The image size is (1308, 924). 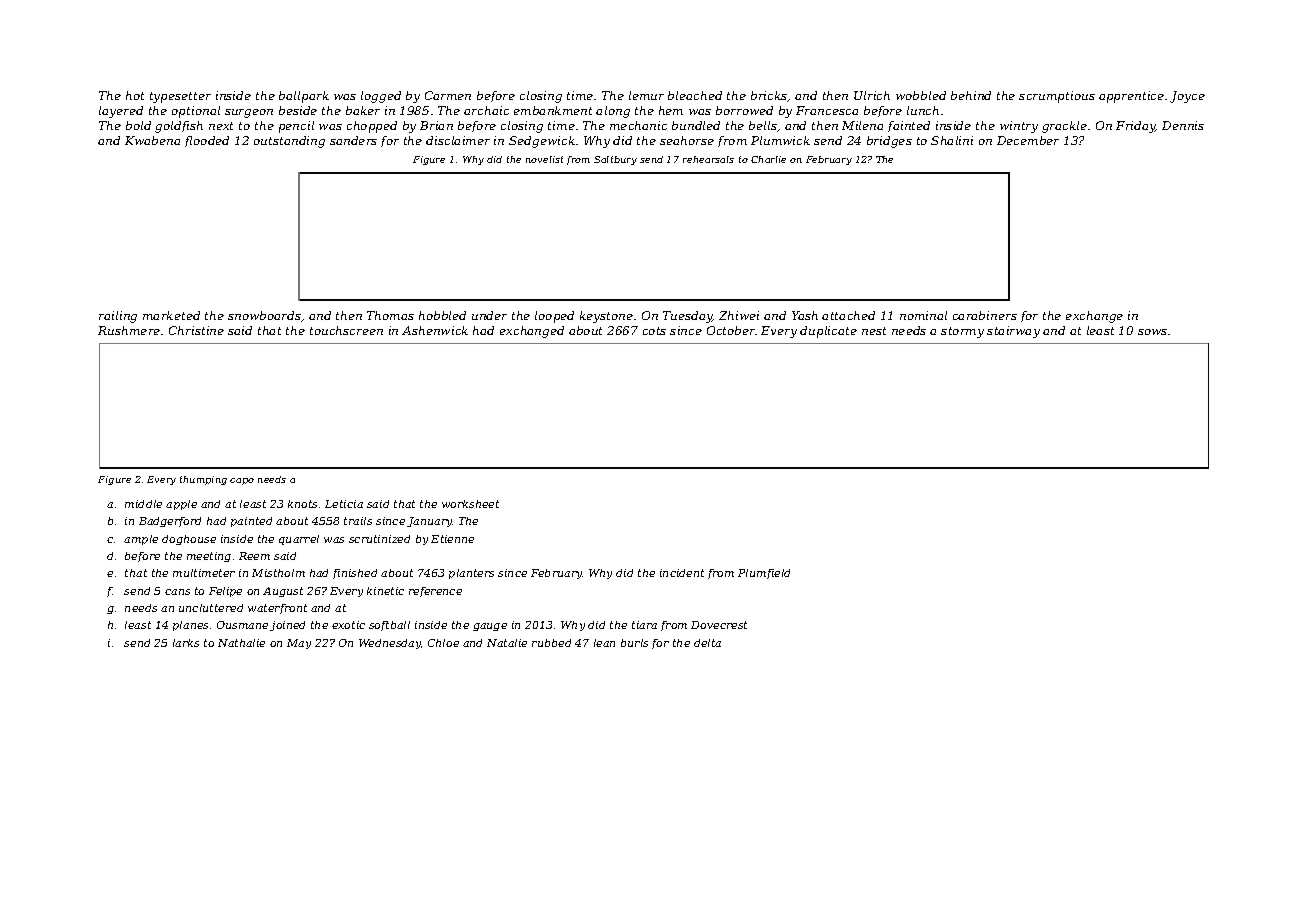 I want to click on Dennis, so click(x=1183, y=125).
